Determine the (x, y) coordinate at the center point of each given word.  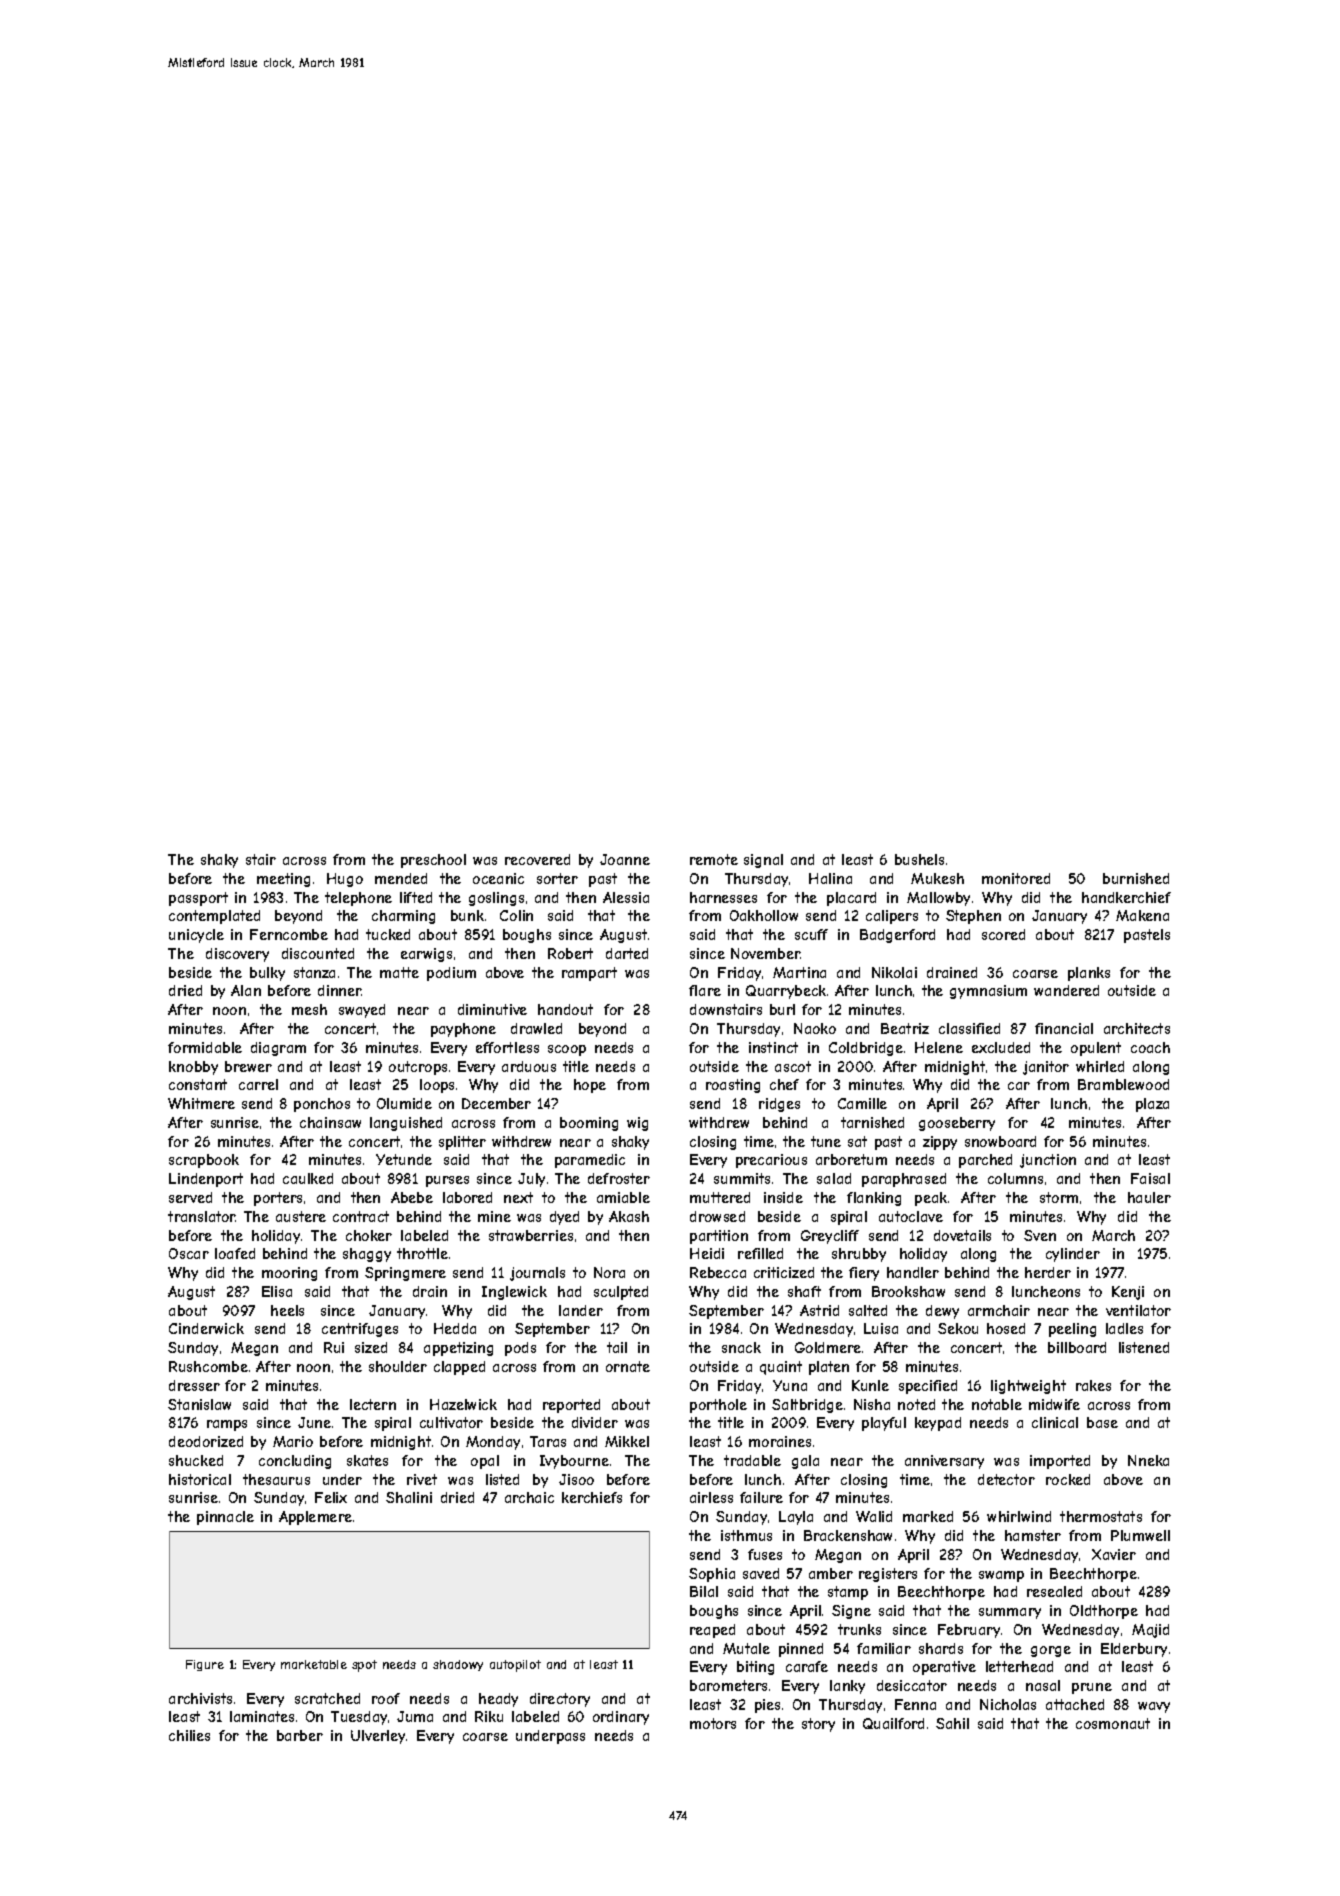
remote (714, 859)
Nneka (1148, 1460)
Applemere (315, 1518)
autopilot (515, 1666)
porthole (718, 1406)
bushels (919, 859)
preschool (433, 861)
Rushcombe (208, 1366)
